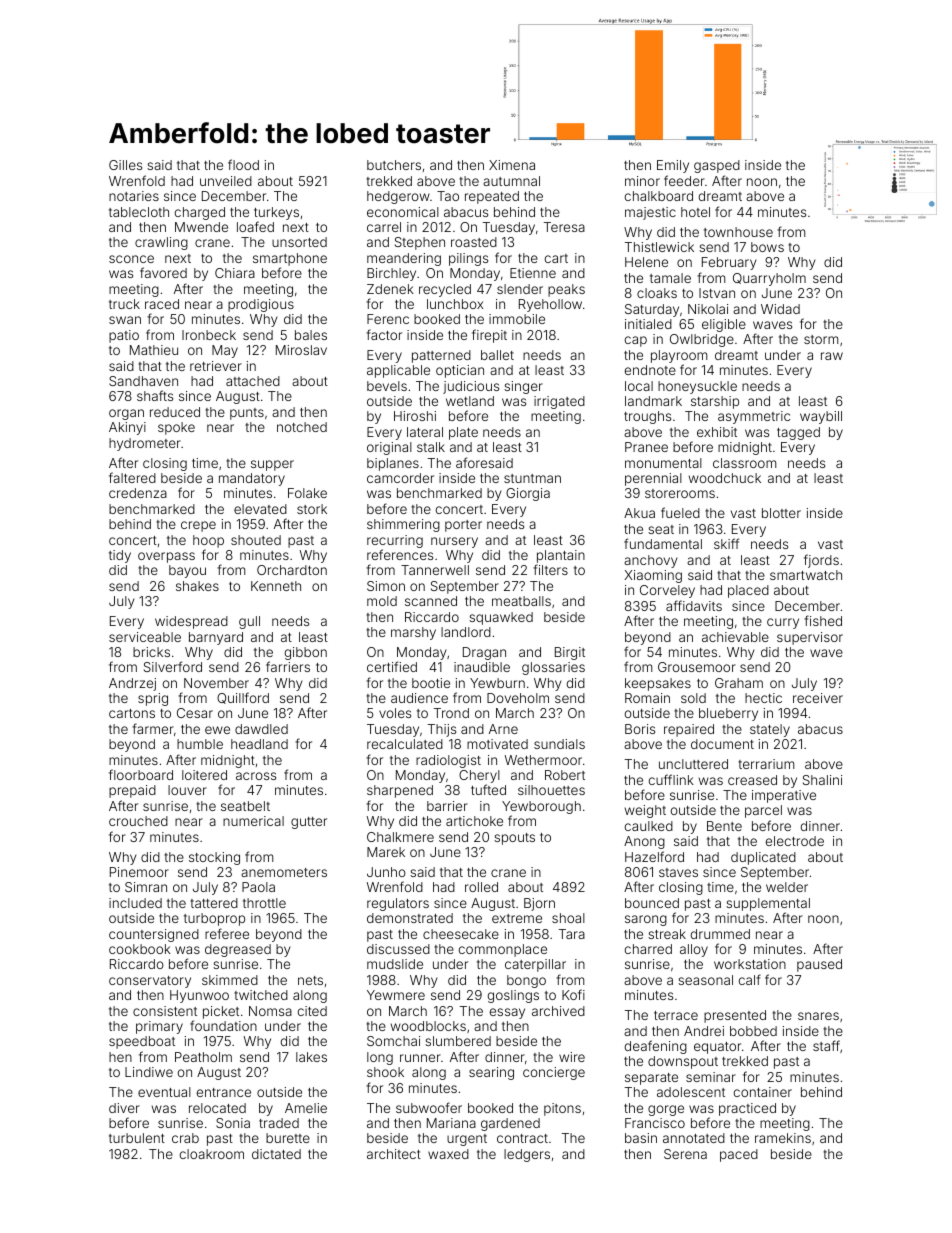  Describe the element at coordinates (124, 1108) in the document. I see `diver` at that location.
